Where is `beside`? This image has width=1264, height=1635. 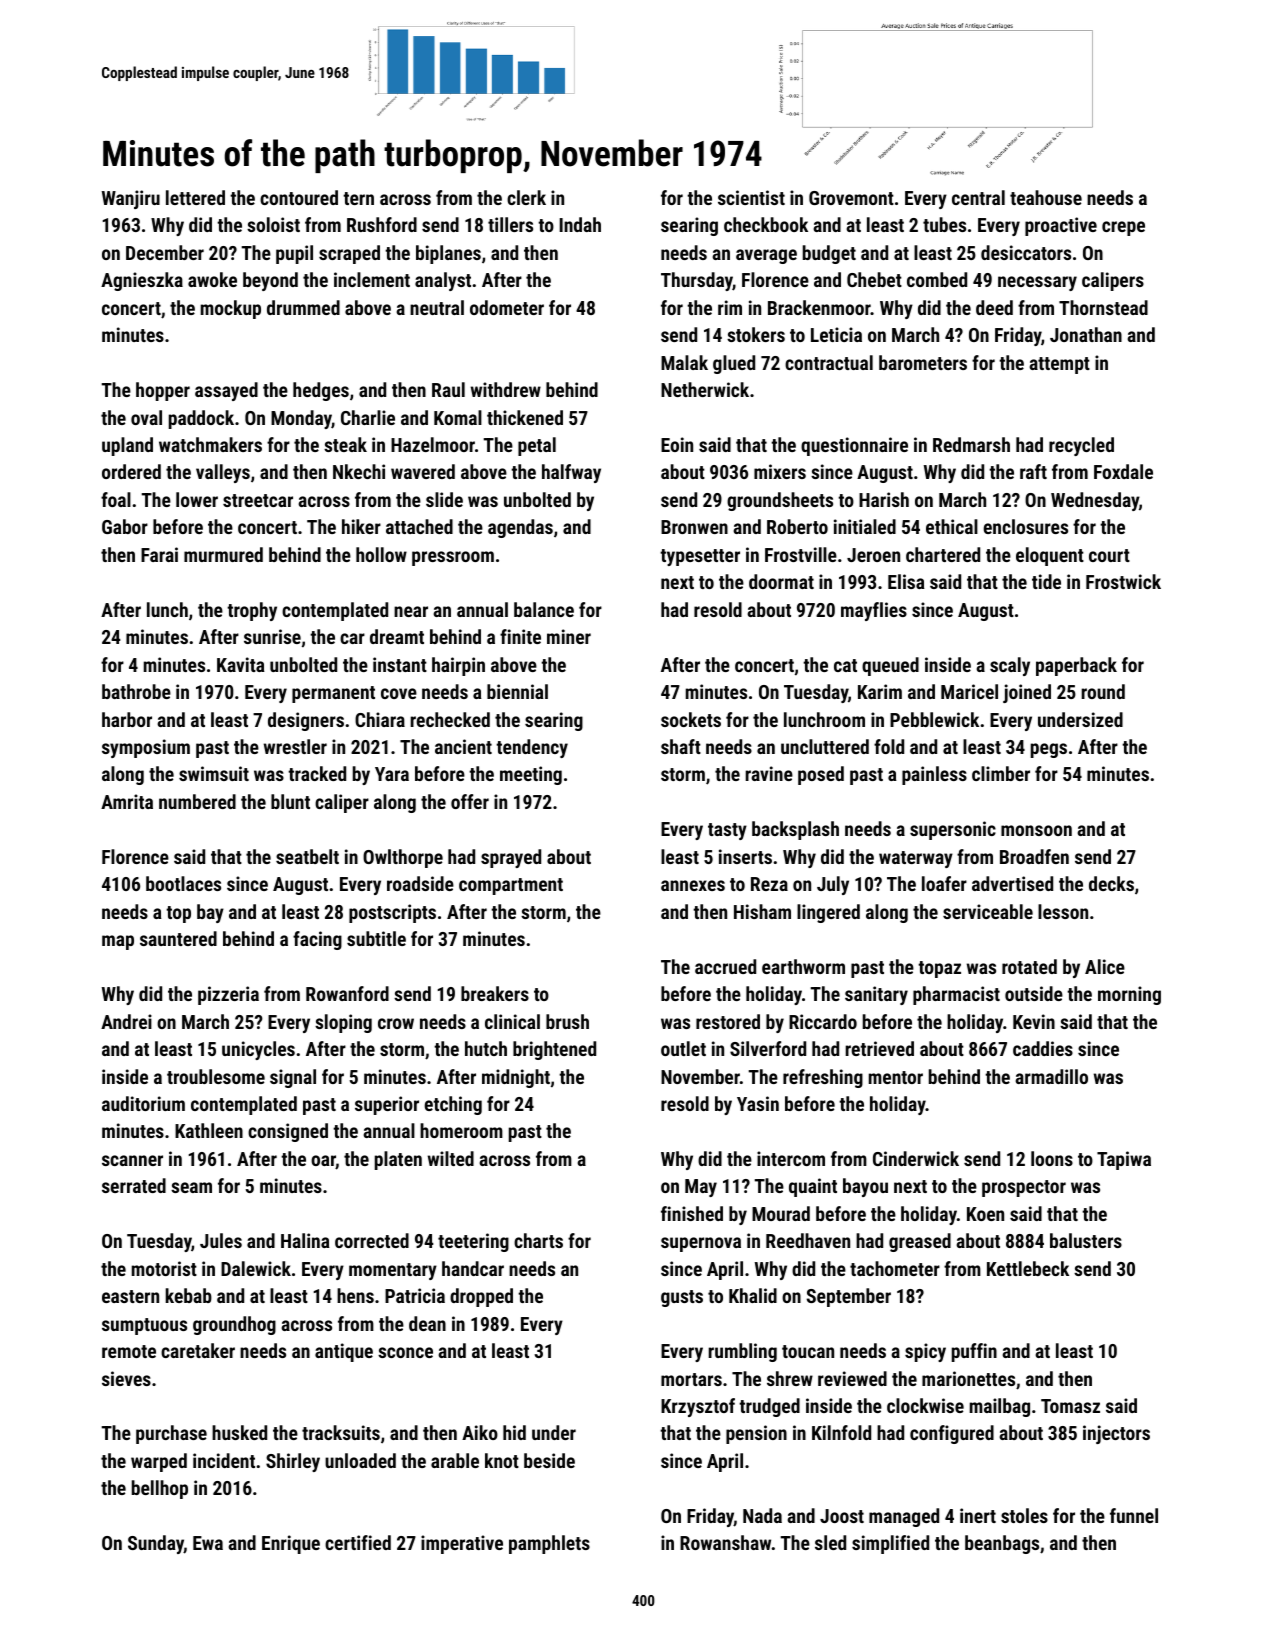 beside is located at coordinates (549, 1460).
